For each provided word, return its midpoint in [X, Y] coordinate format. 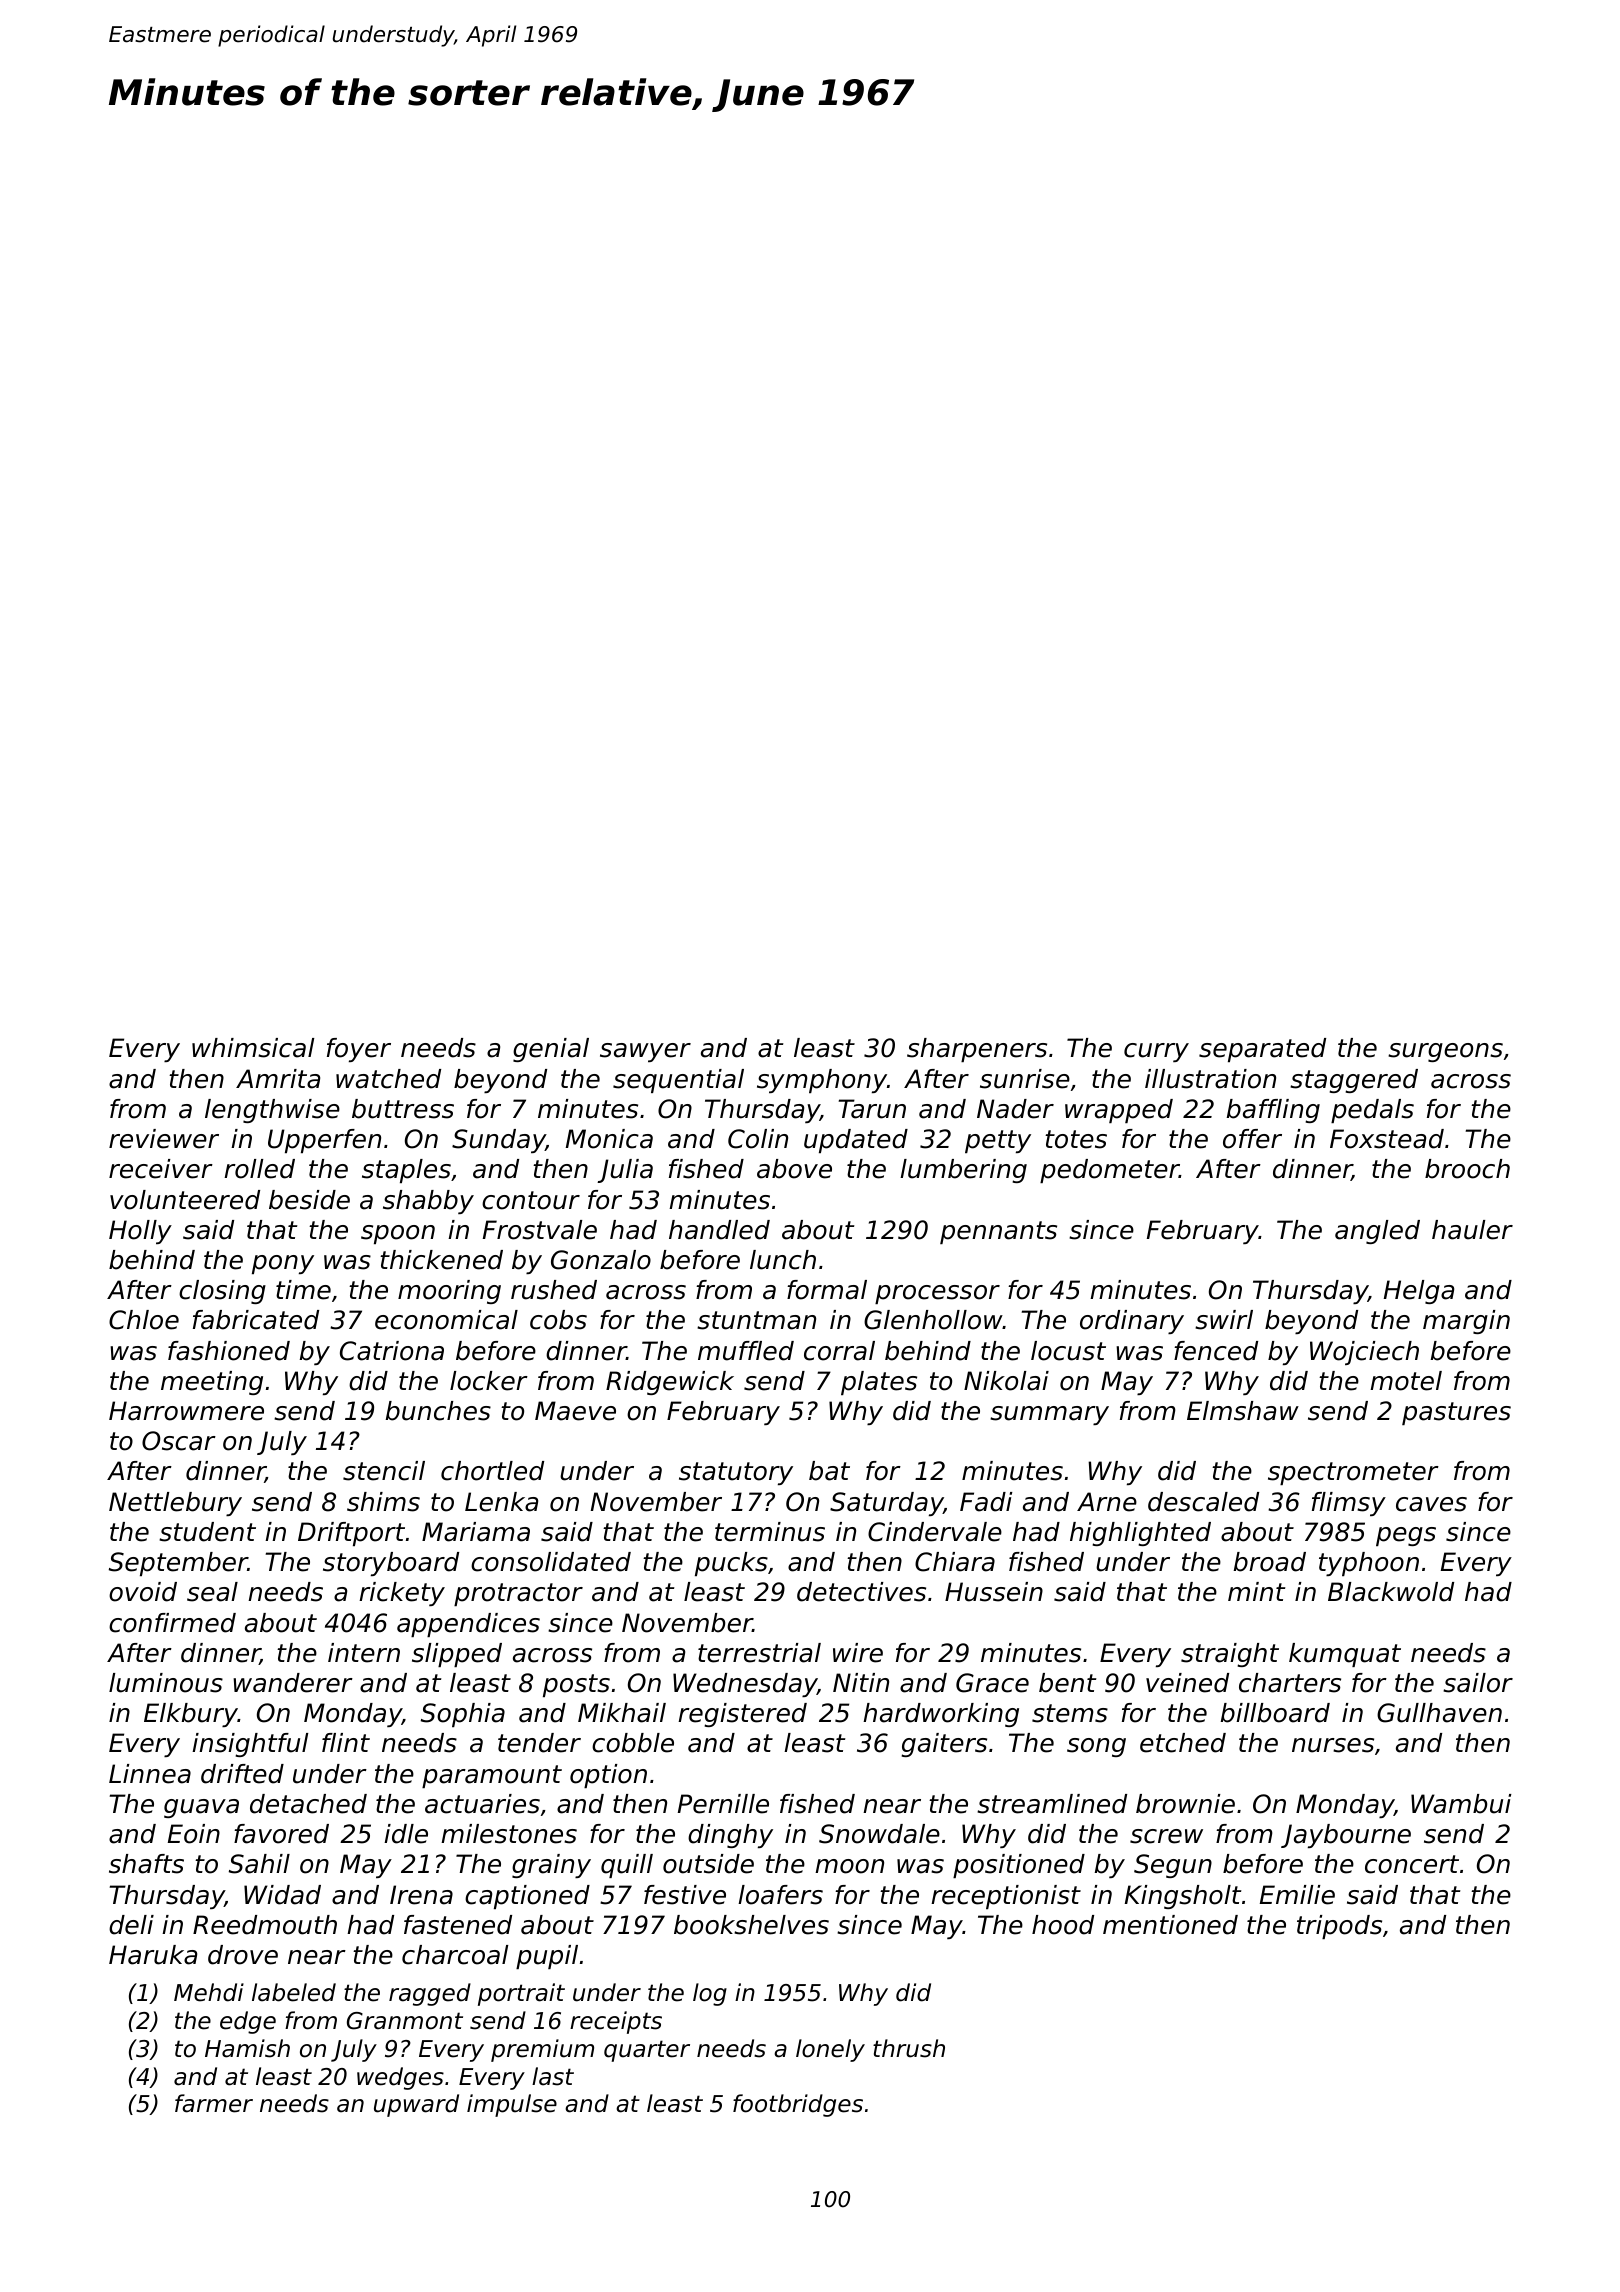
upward [416, 2105]
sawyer [645, 1052]
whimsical [253, 1048]
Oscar [179, 1441]
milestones [509, 1834]
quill [627, 1866]
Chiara [955, 1562]
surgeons [1445, 1052]
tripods [1339, 1927]
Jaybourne [1346, 1836]
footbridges [798, 2105]
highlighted [1140, 1534]
